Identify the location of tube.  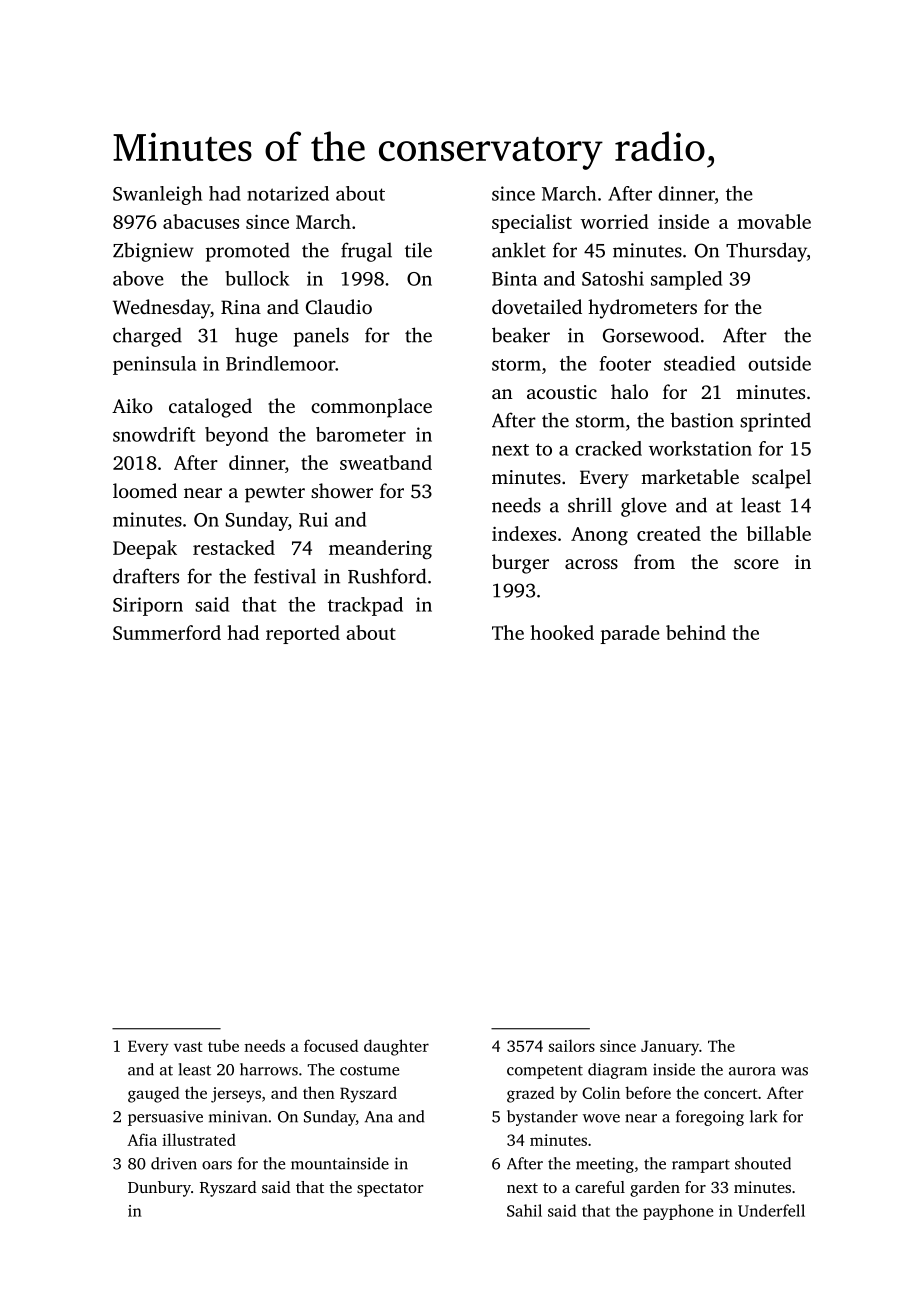
(223, 1045).
